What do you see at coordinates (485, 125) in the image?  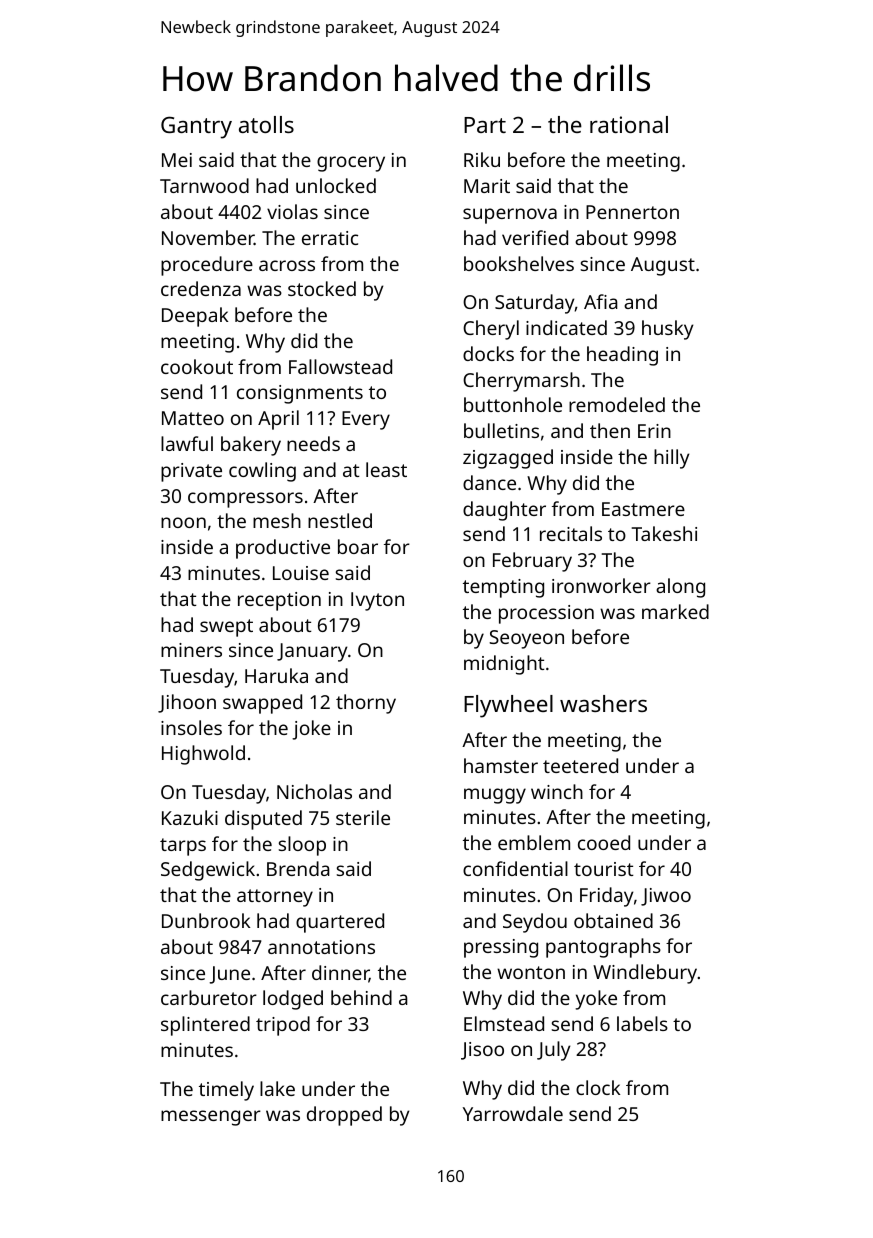 I see `Part` at bounding box center [485, 125].
